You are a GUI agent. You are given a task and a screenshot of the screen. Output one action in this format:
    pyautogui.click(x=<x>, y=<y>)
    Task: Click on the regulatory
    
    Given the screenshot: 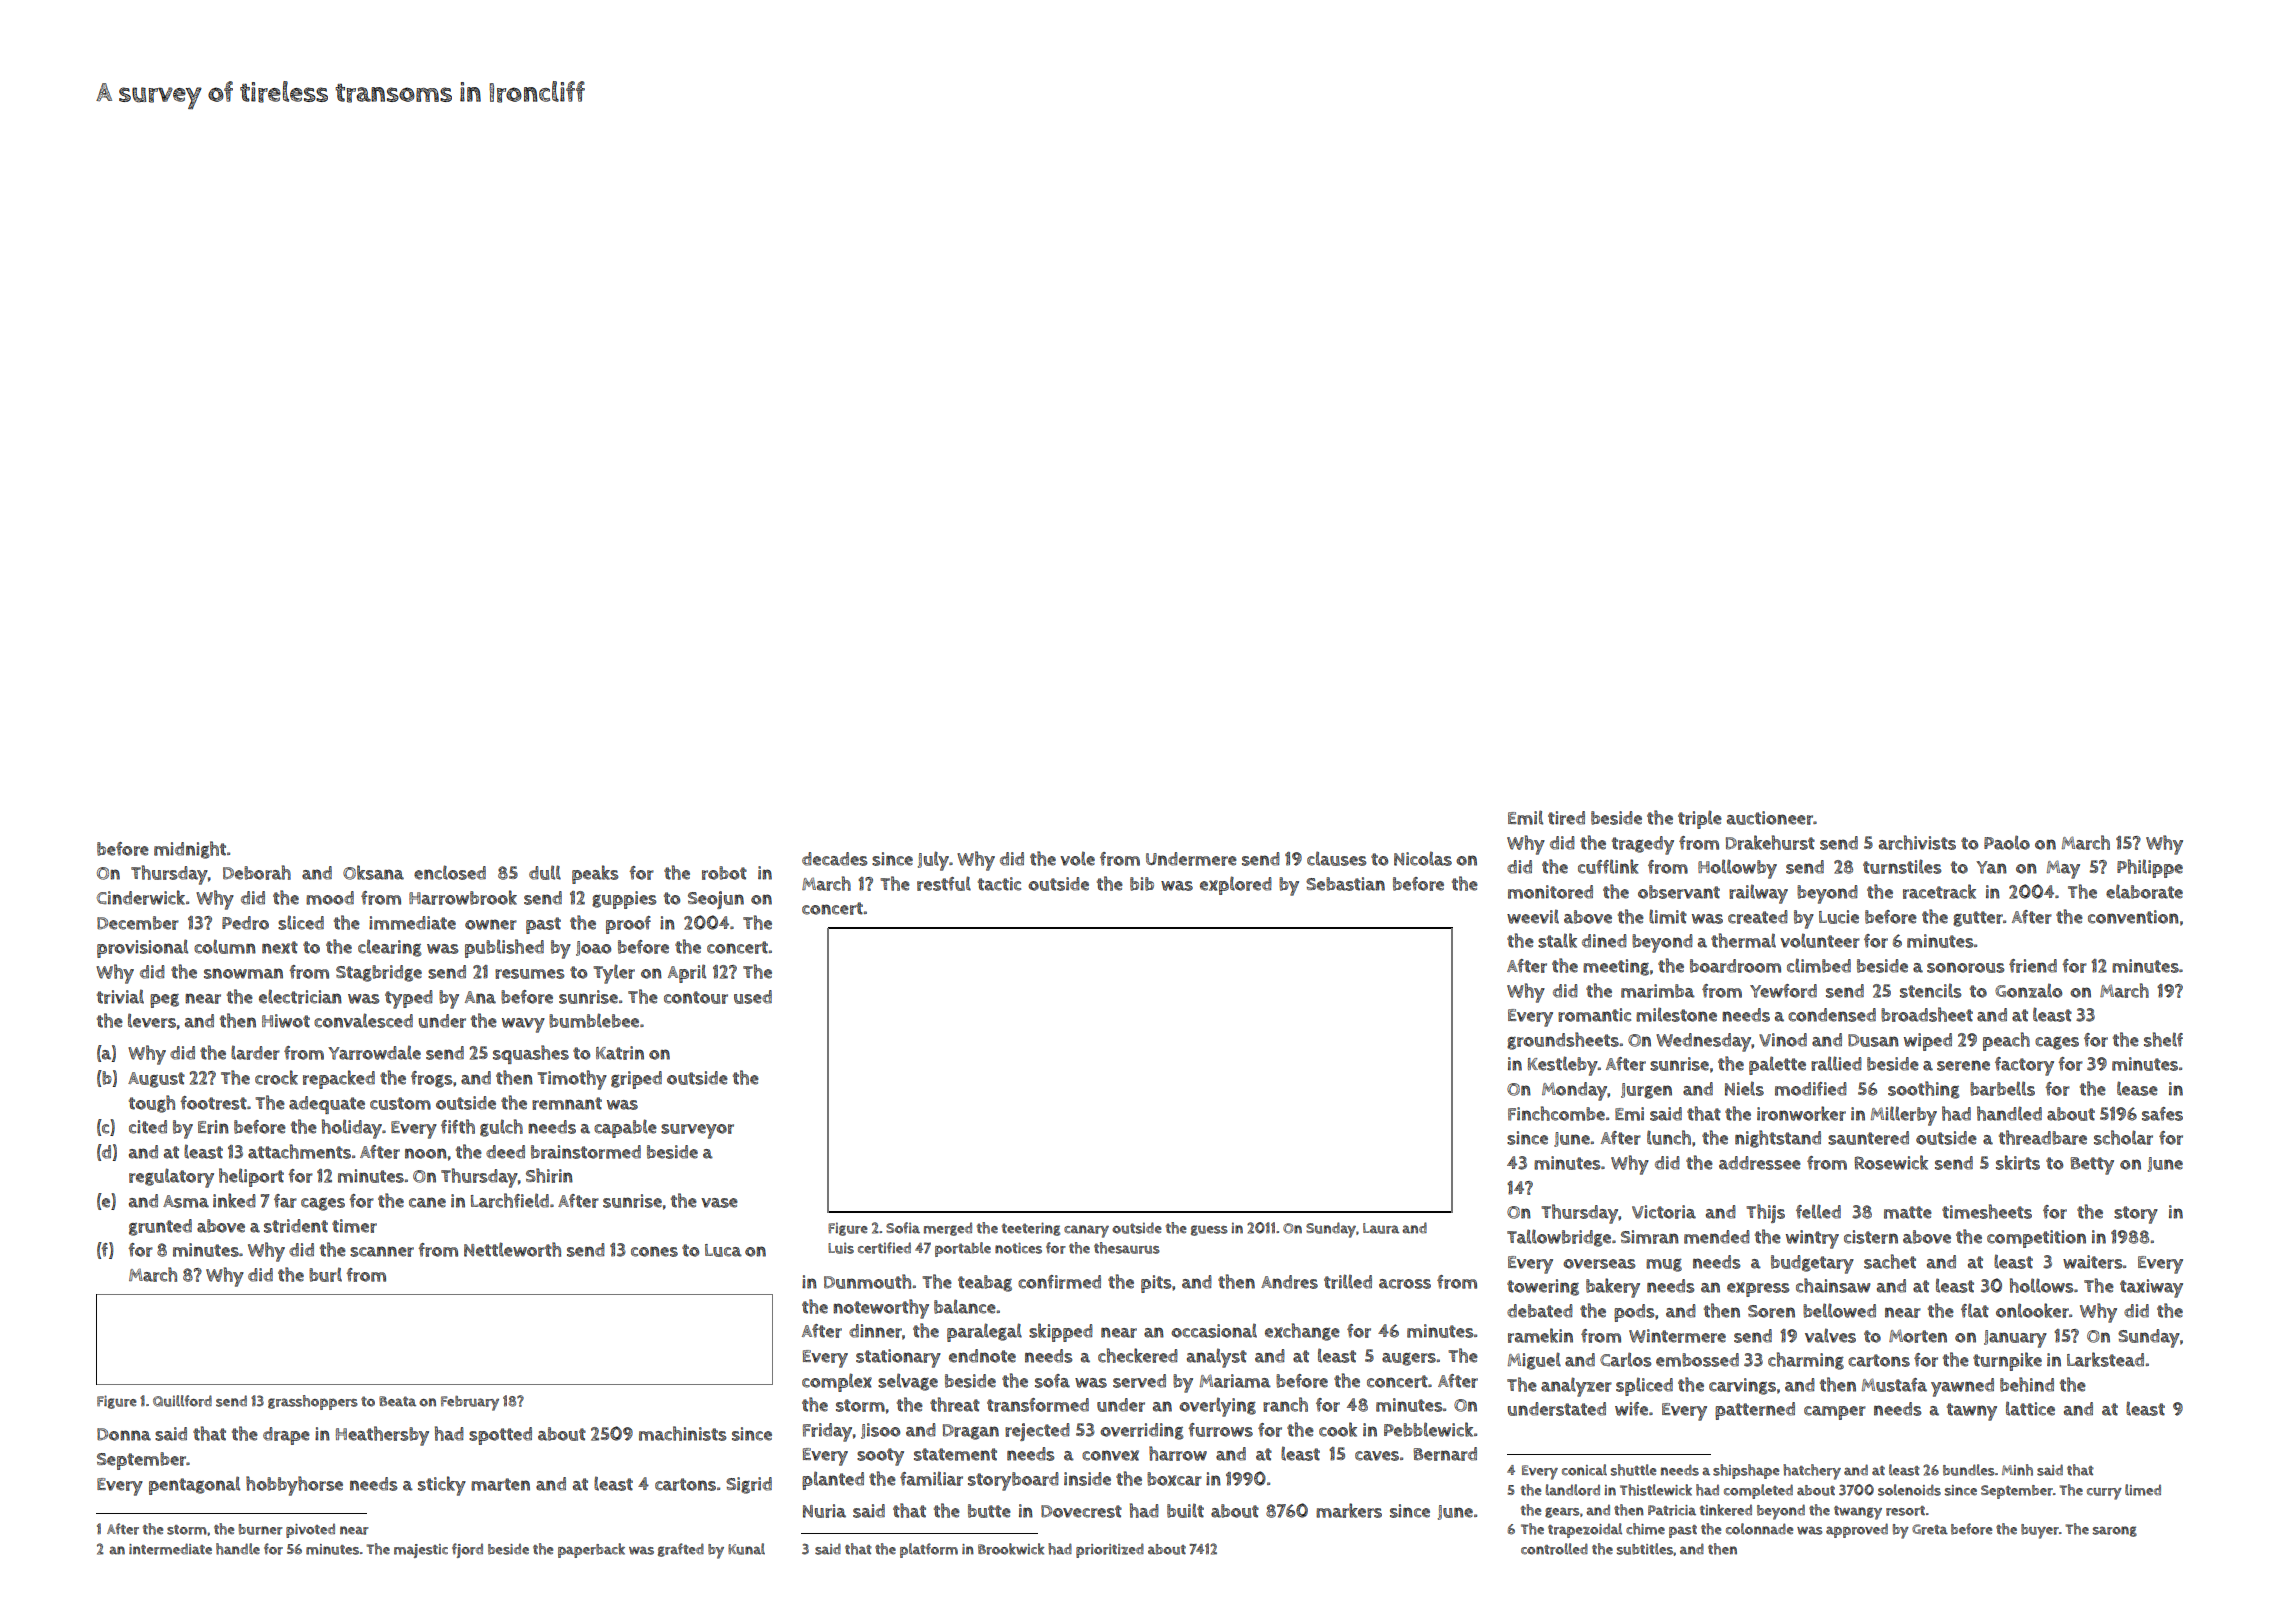 What is the action you would take?
    pyautogui.click(x=171, y=1178)
